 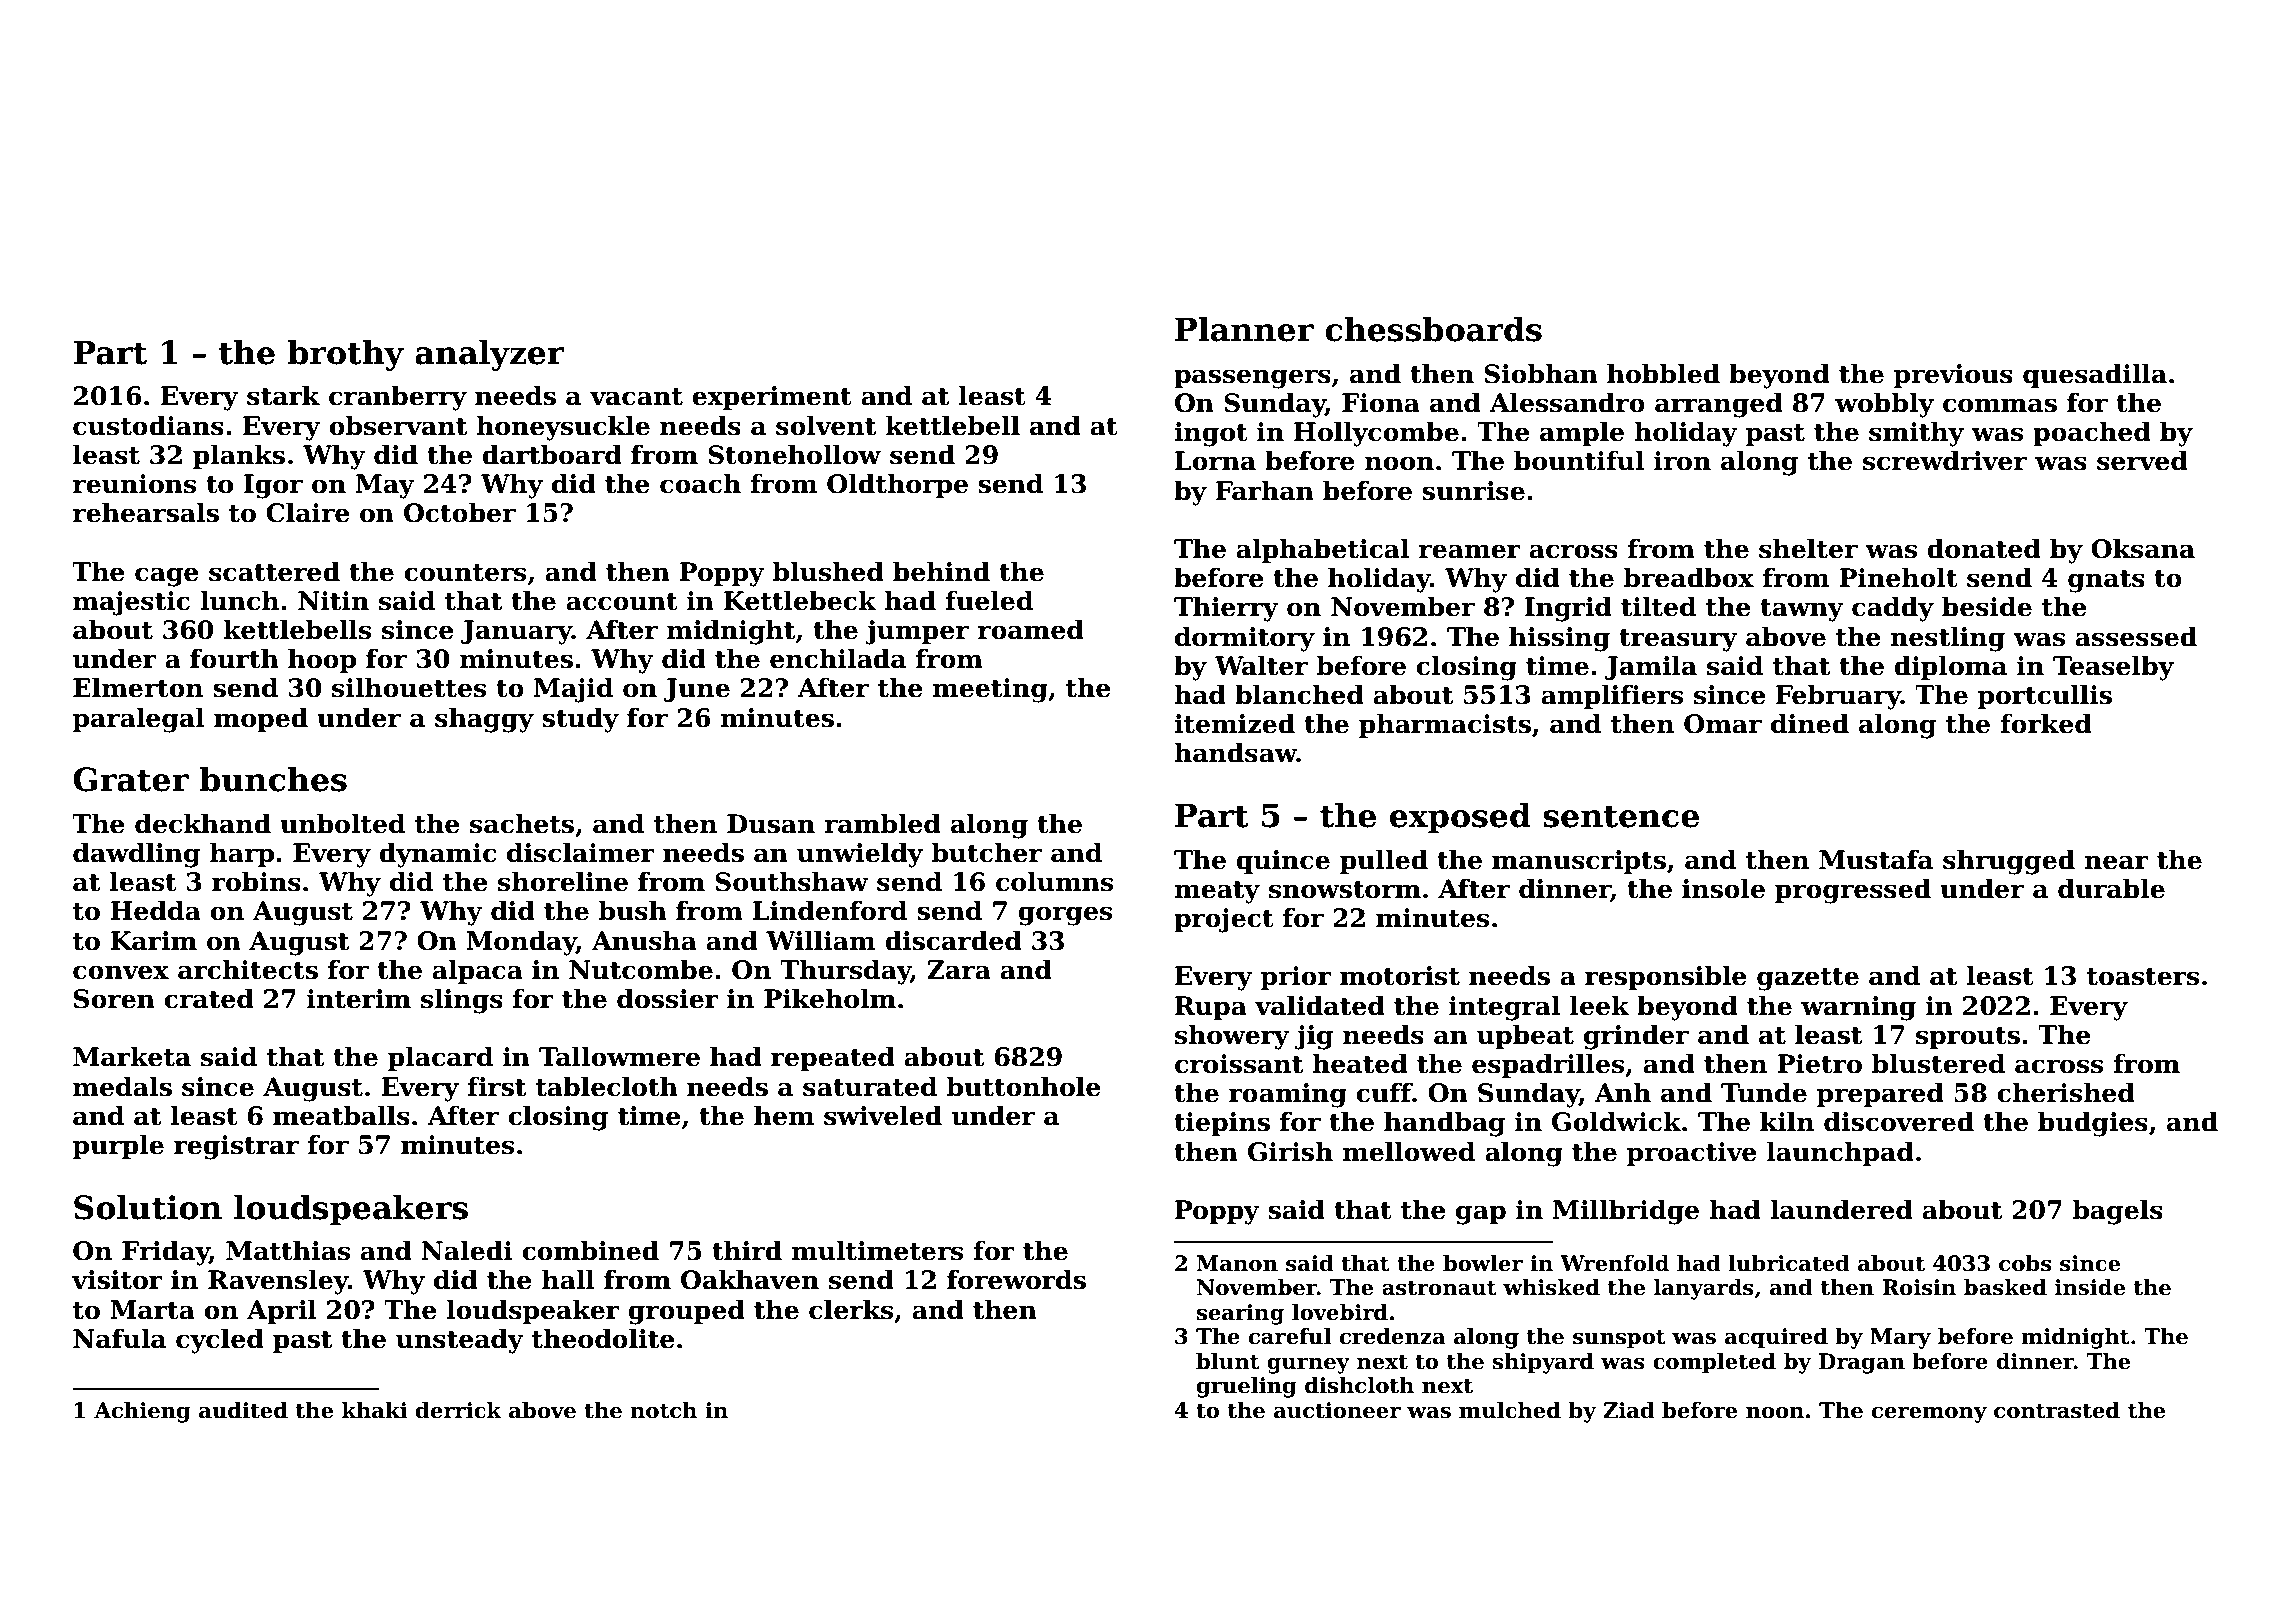 What do you see at coordinates (462, 1001) in the page?
I see `slings` at bounding box center [462, 1001].
